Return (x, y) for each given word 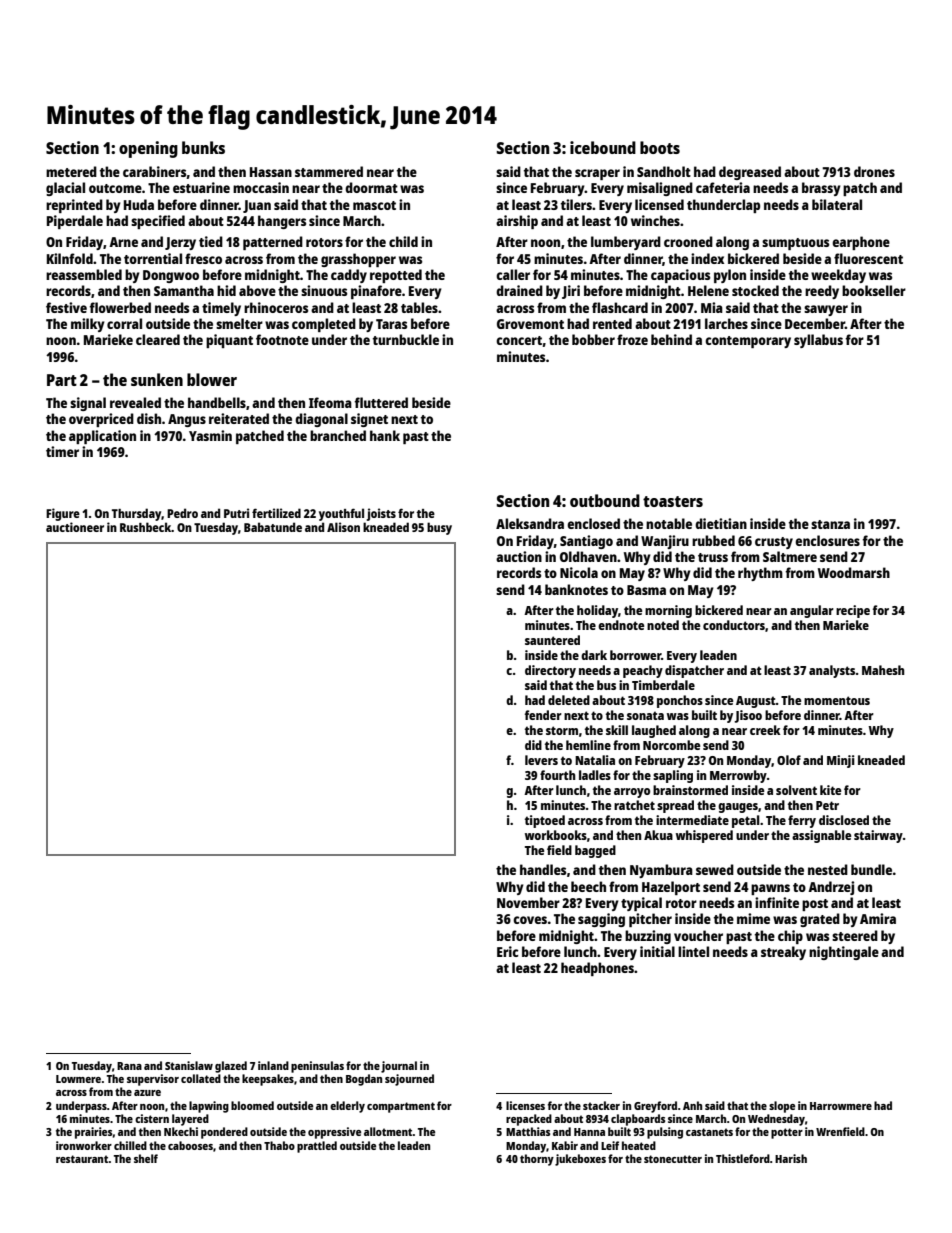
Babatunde (273, 527)
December (815, 323)
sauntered (552, 640)
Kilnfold (70, 258)
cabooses (190, 1145)
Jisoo (748, 716)
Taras (391, 324)
